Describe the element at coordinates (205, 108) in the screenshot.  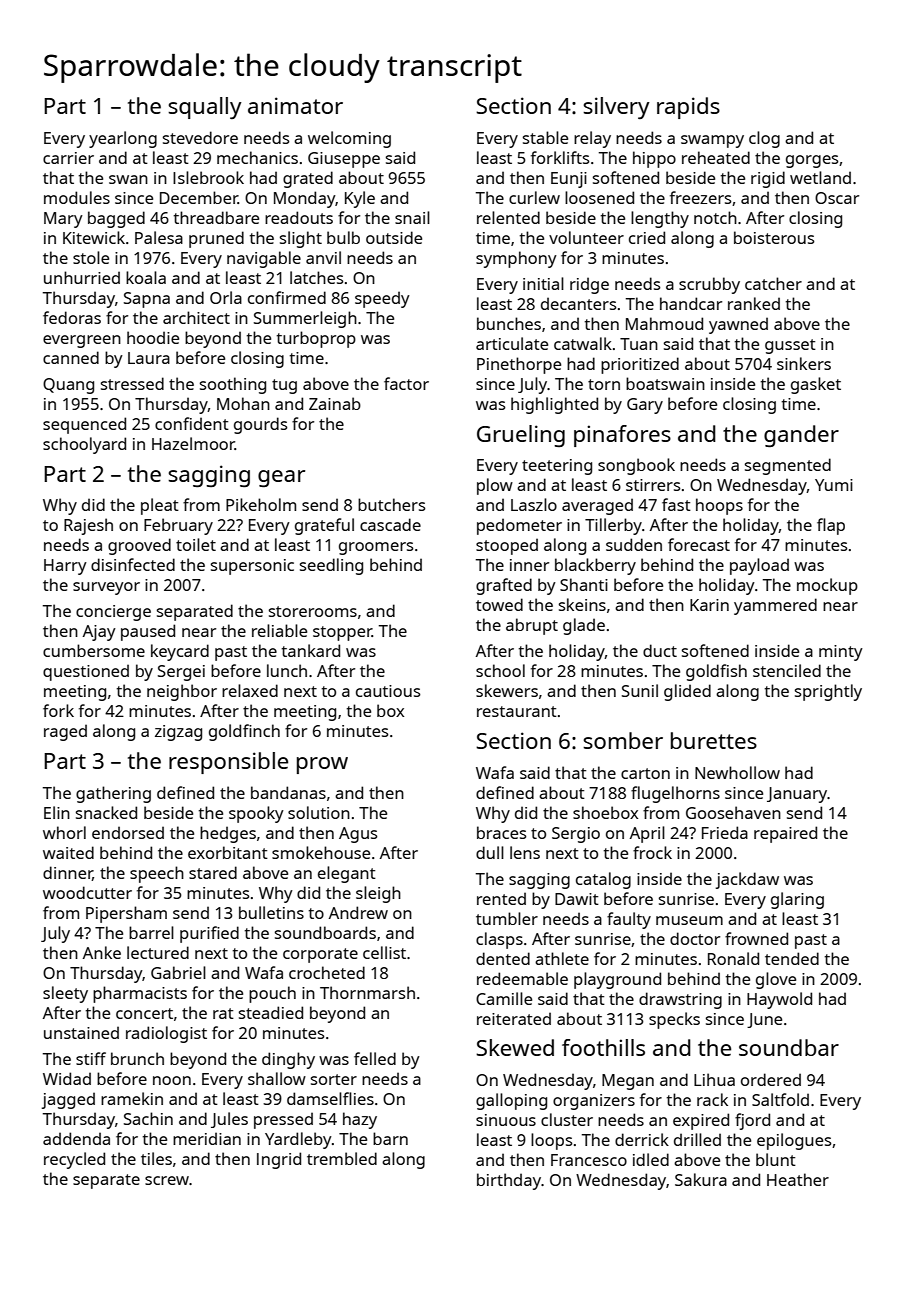
I see `squally` at that location.
